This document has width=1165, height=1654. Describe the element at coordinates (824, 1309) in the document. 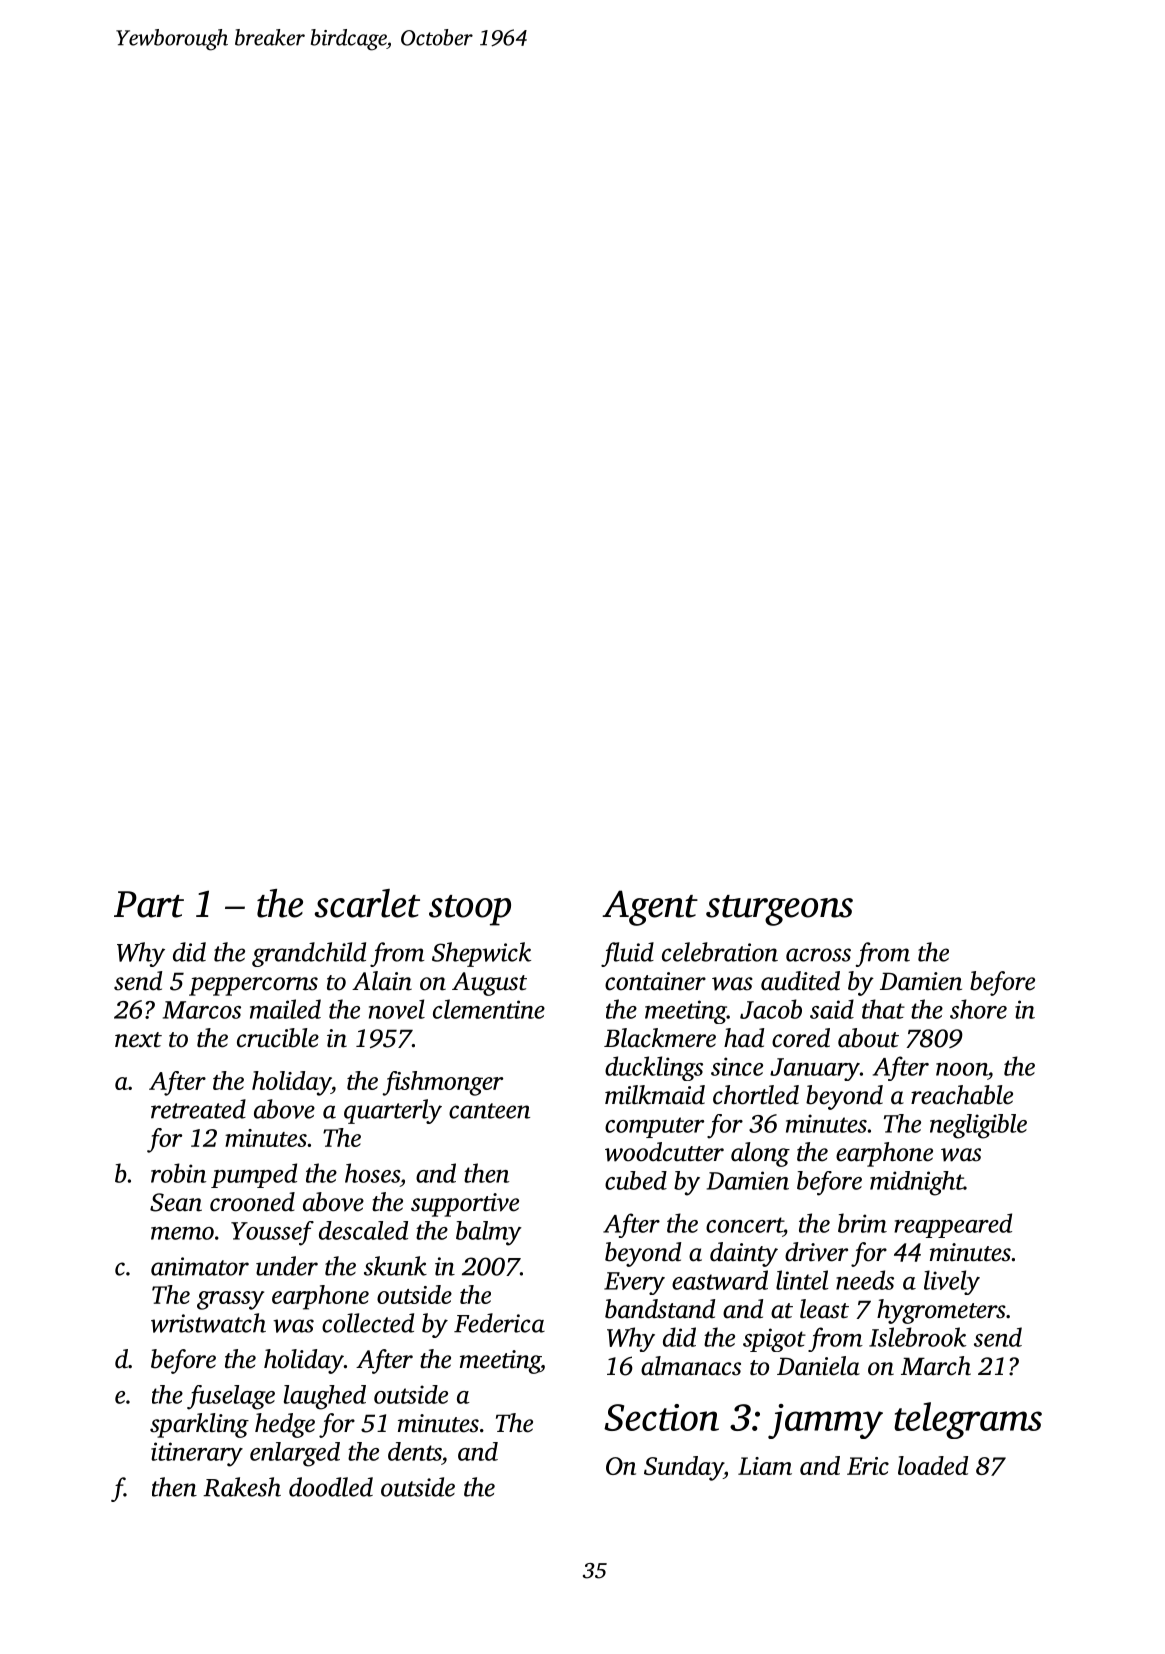

I see `least` at that location.
